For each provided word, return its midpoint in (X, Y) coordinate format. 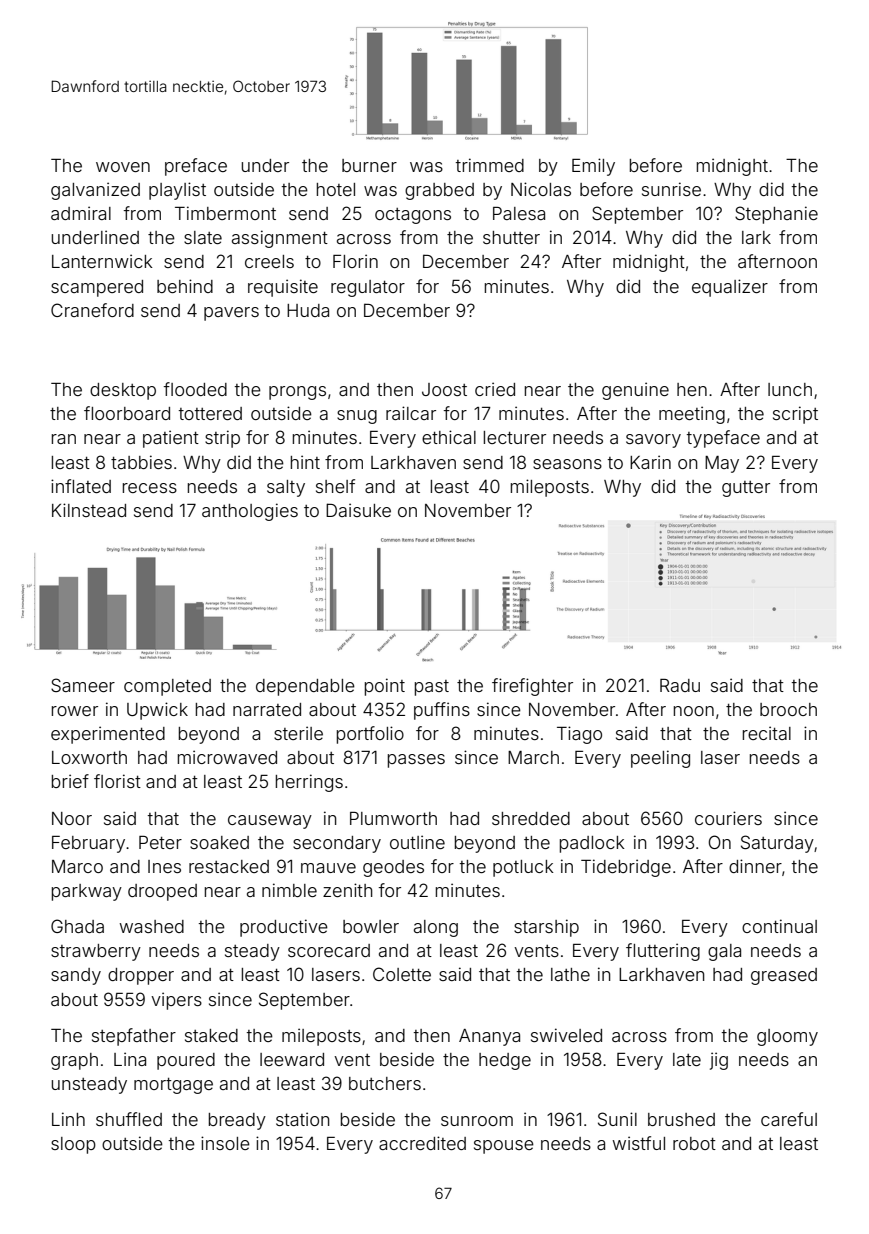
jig (719, 1061)
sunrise (671, 189)
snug (357, 417)
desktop (123, 391)
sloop (73, 1145)
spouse (504, 1147)
